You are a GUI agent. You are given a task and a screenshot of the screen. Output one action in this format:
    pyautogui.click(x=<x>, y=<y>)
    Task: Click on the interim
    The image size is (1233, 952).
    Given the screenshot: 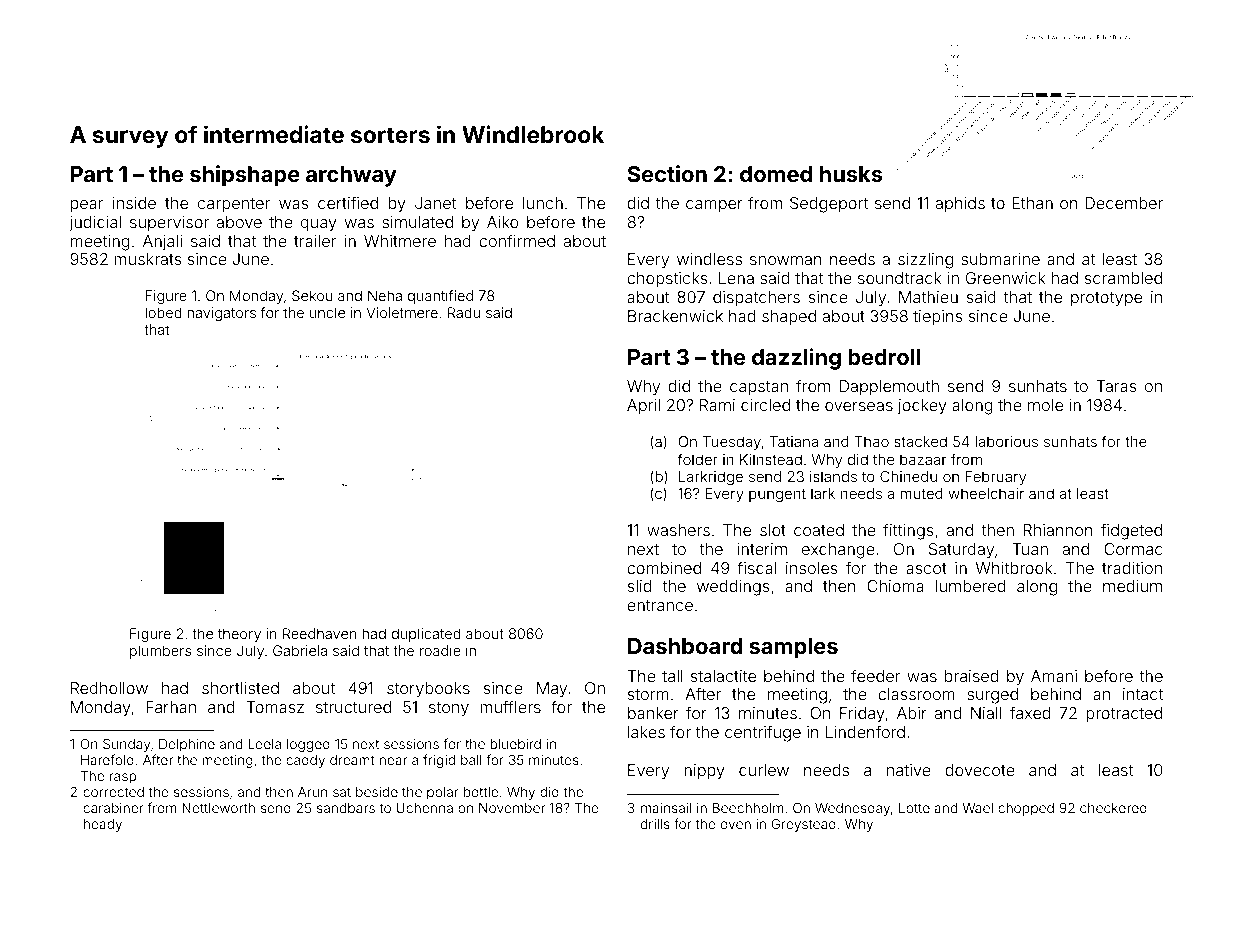 What is the action you would take?
    pyautogui.click(x=762, y=549)
